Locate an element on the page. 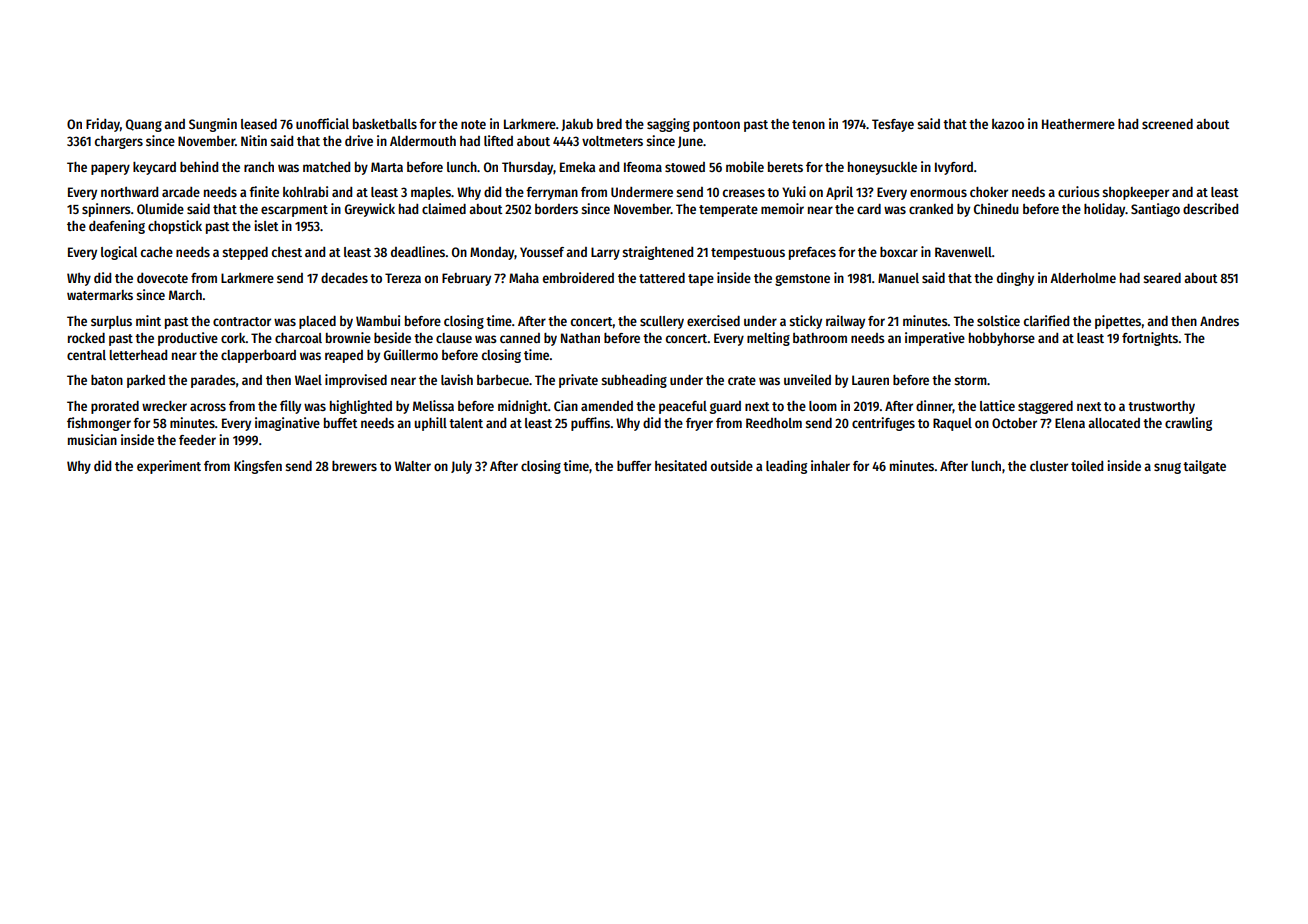  holiday is located at coordinates (1105, 210).
